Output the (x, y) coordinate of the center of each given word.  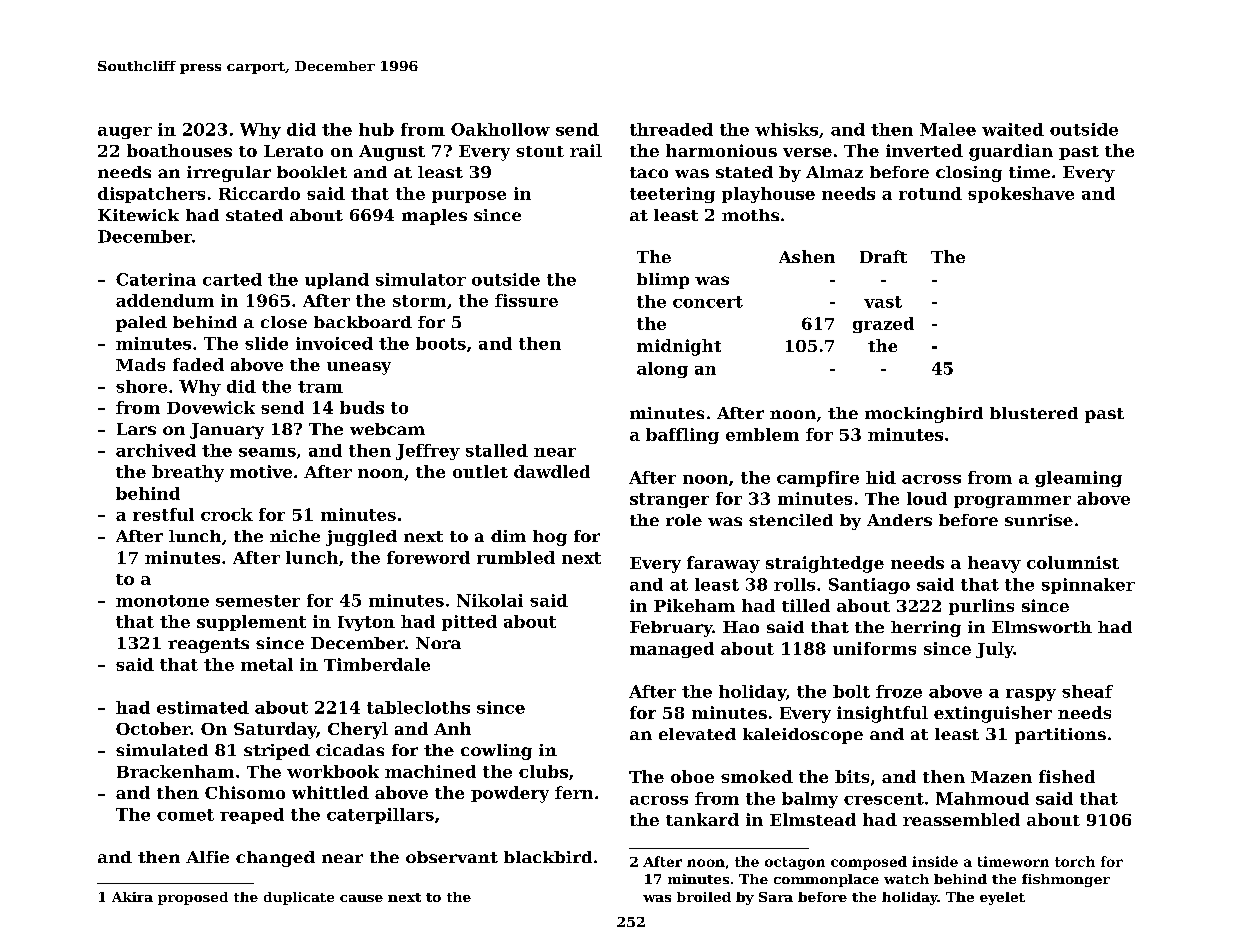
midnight (679, 347)
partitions (1060, 736)
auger (125, 133)
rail (586, 150)
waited (1013, 129)
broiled (704, 897)
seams (267, 452)
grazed (883, 325)
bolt (851, 691)
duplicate (299, 898)
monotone (162, 601)
